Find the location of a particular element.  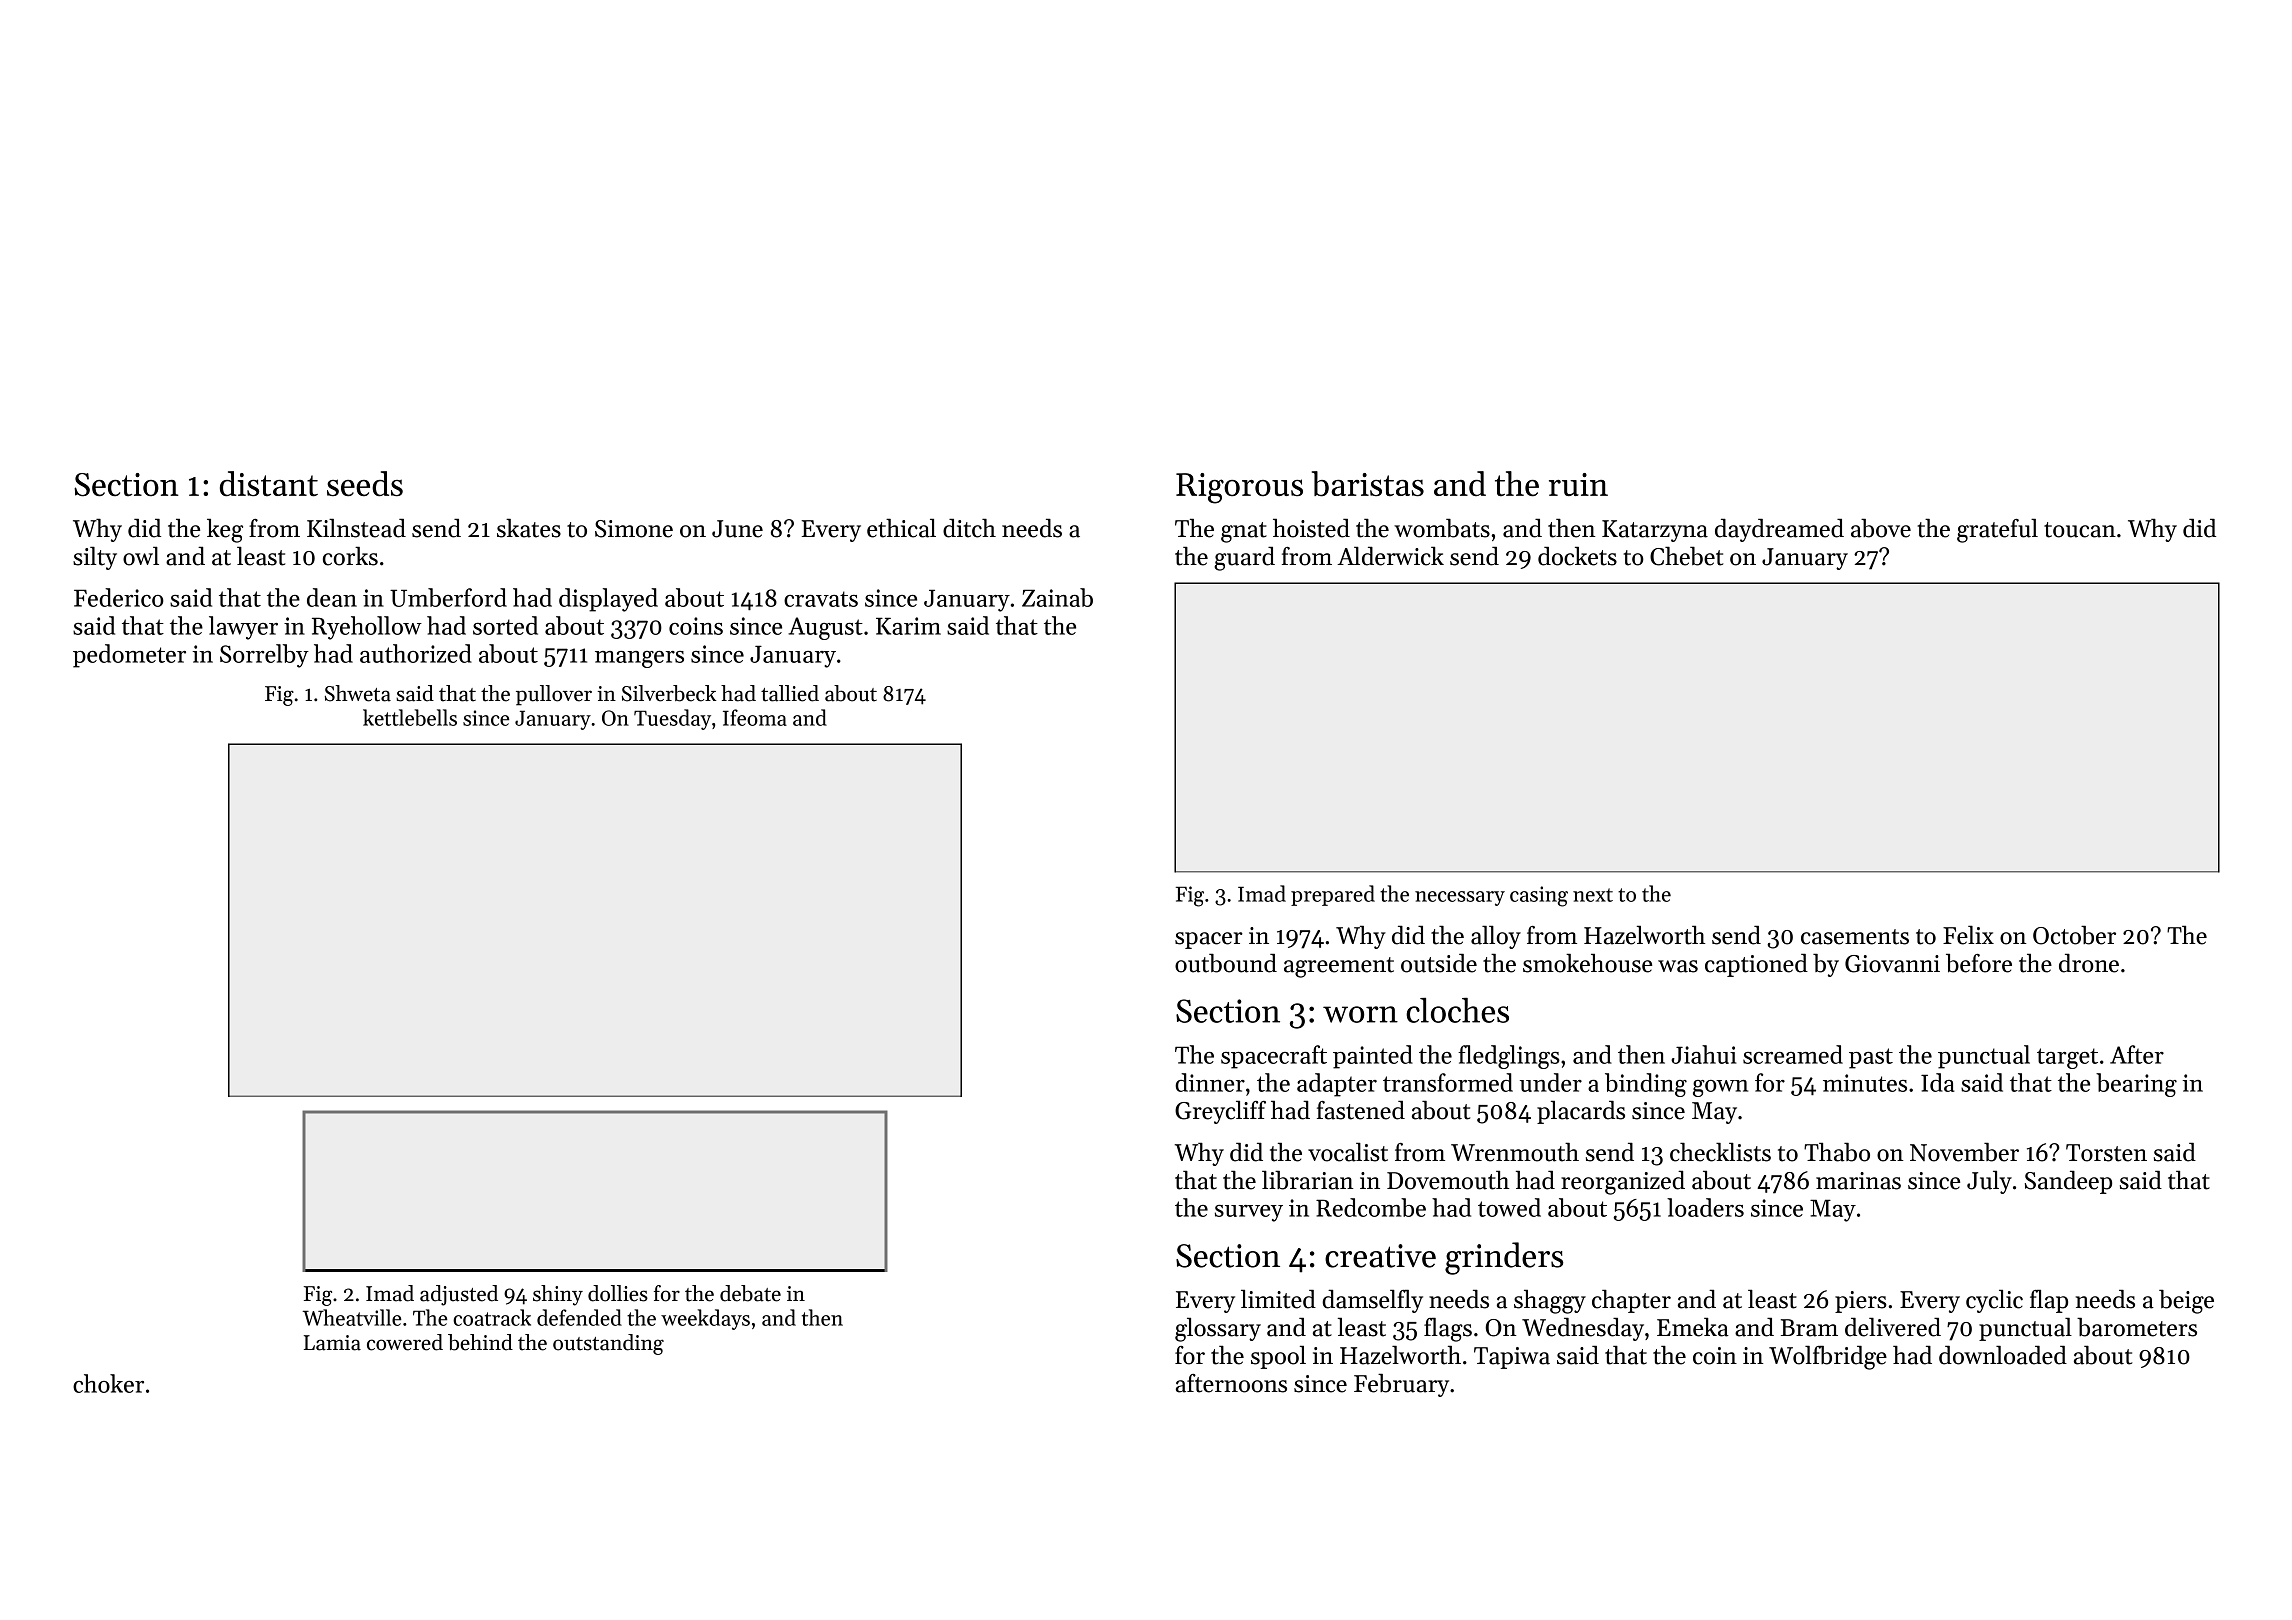

Chebet is located at coordinates (1686, 556).
